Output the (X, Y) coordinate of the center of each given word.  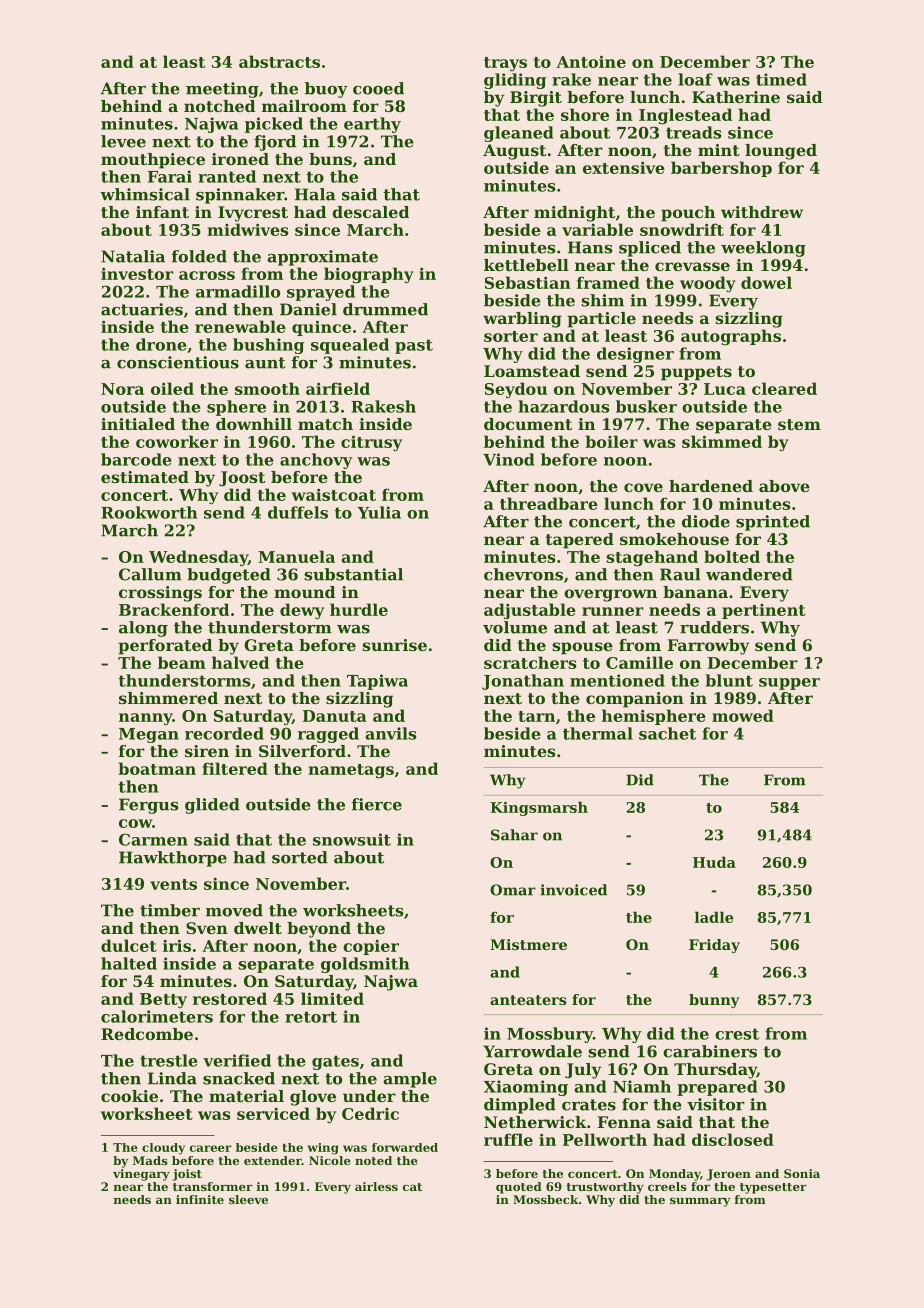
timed (781, 79)
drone (161, 344)
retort (311, 1017)
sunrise (394, 645)
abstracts (279, 61)
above (784, 486)
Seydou (516, 390)
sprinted (773, 523)
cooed (378, 88)
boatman (157, 768)
